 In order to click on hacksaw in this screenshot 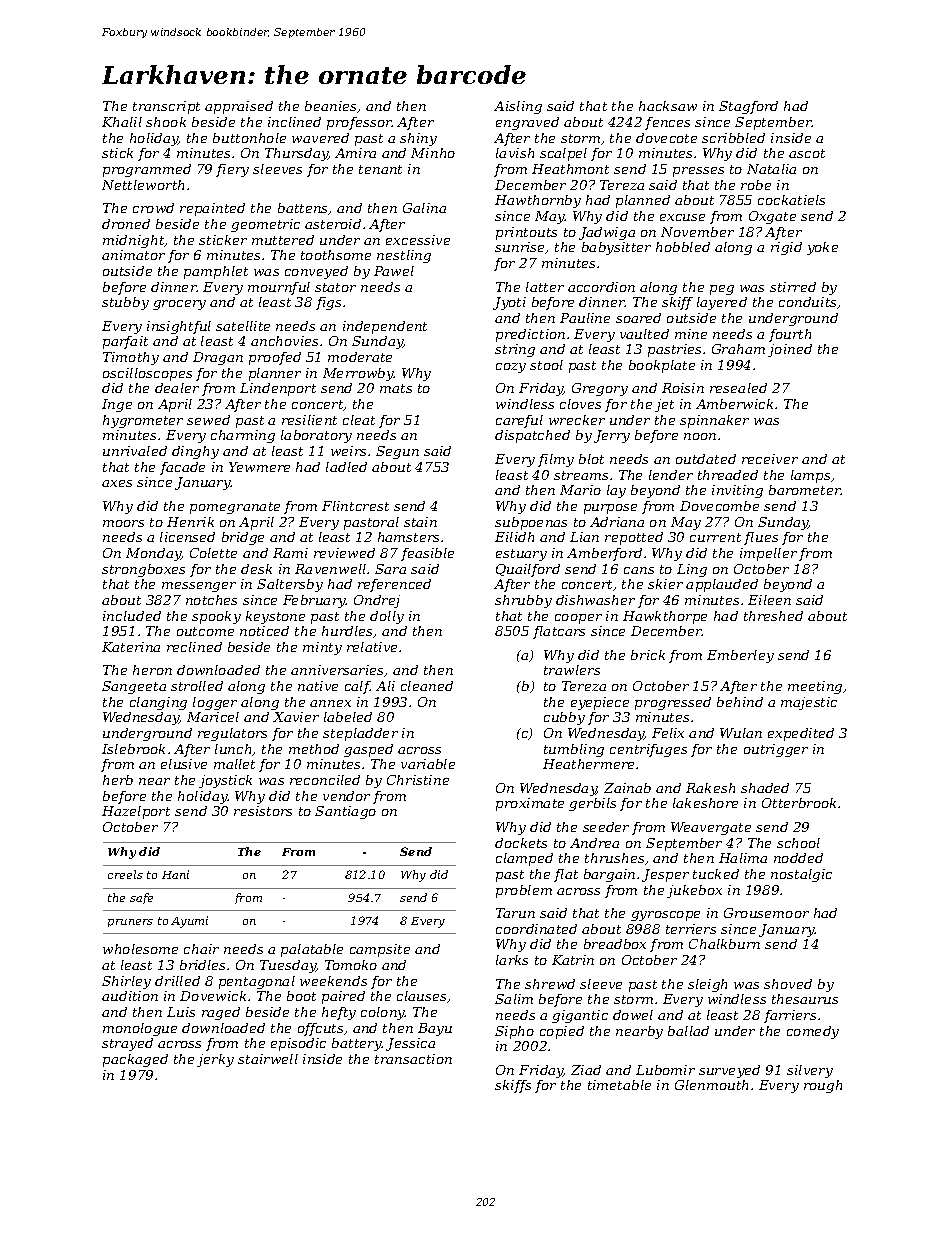, I will do `click(668, 106)`.
